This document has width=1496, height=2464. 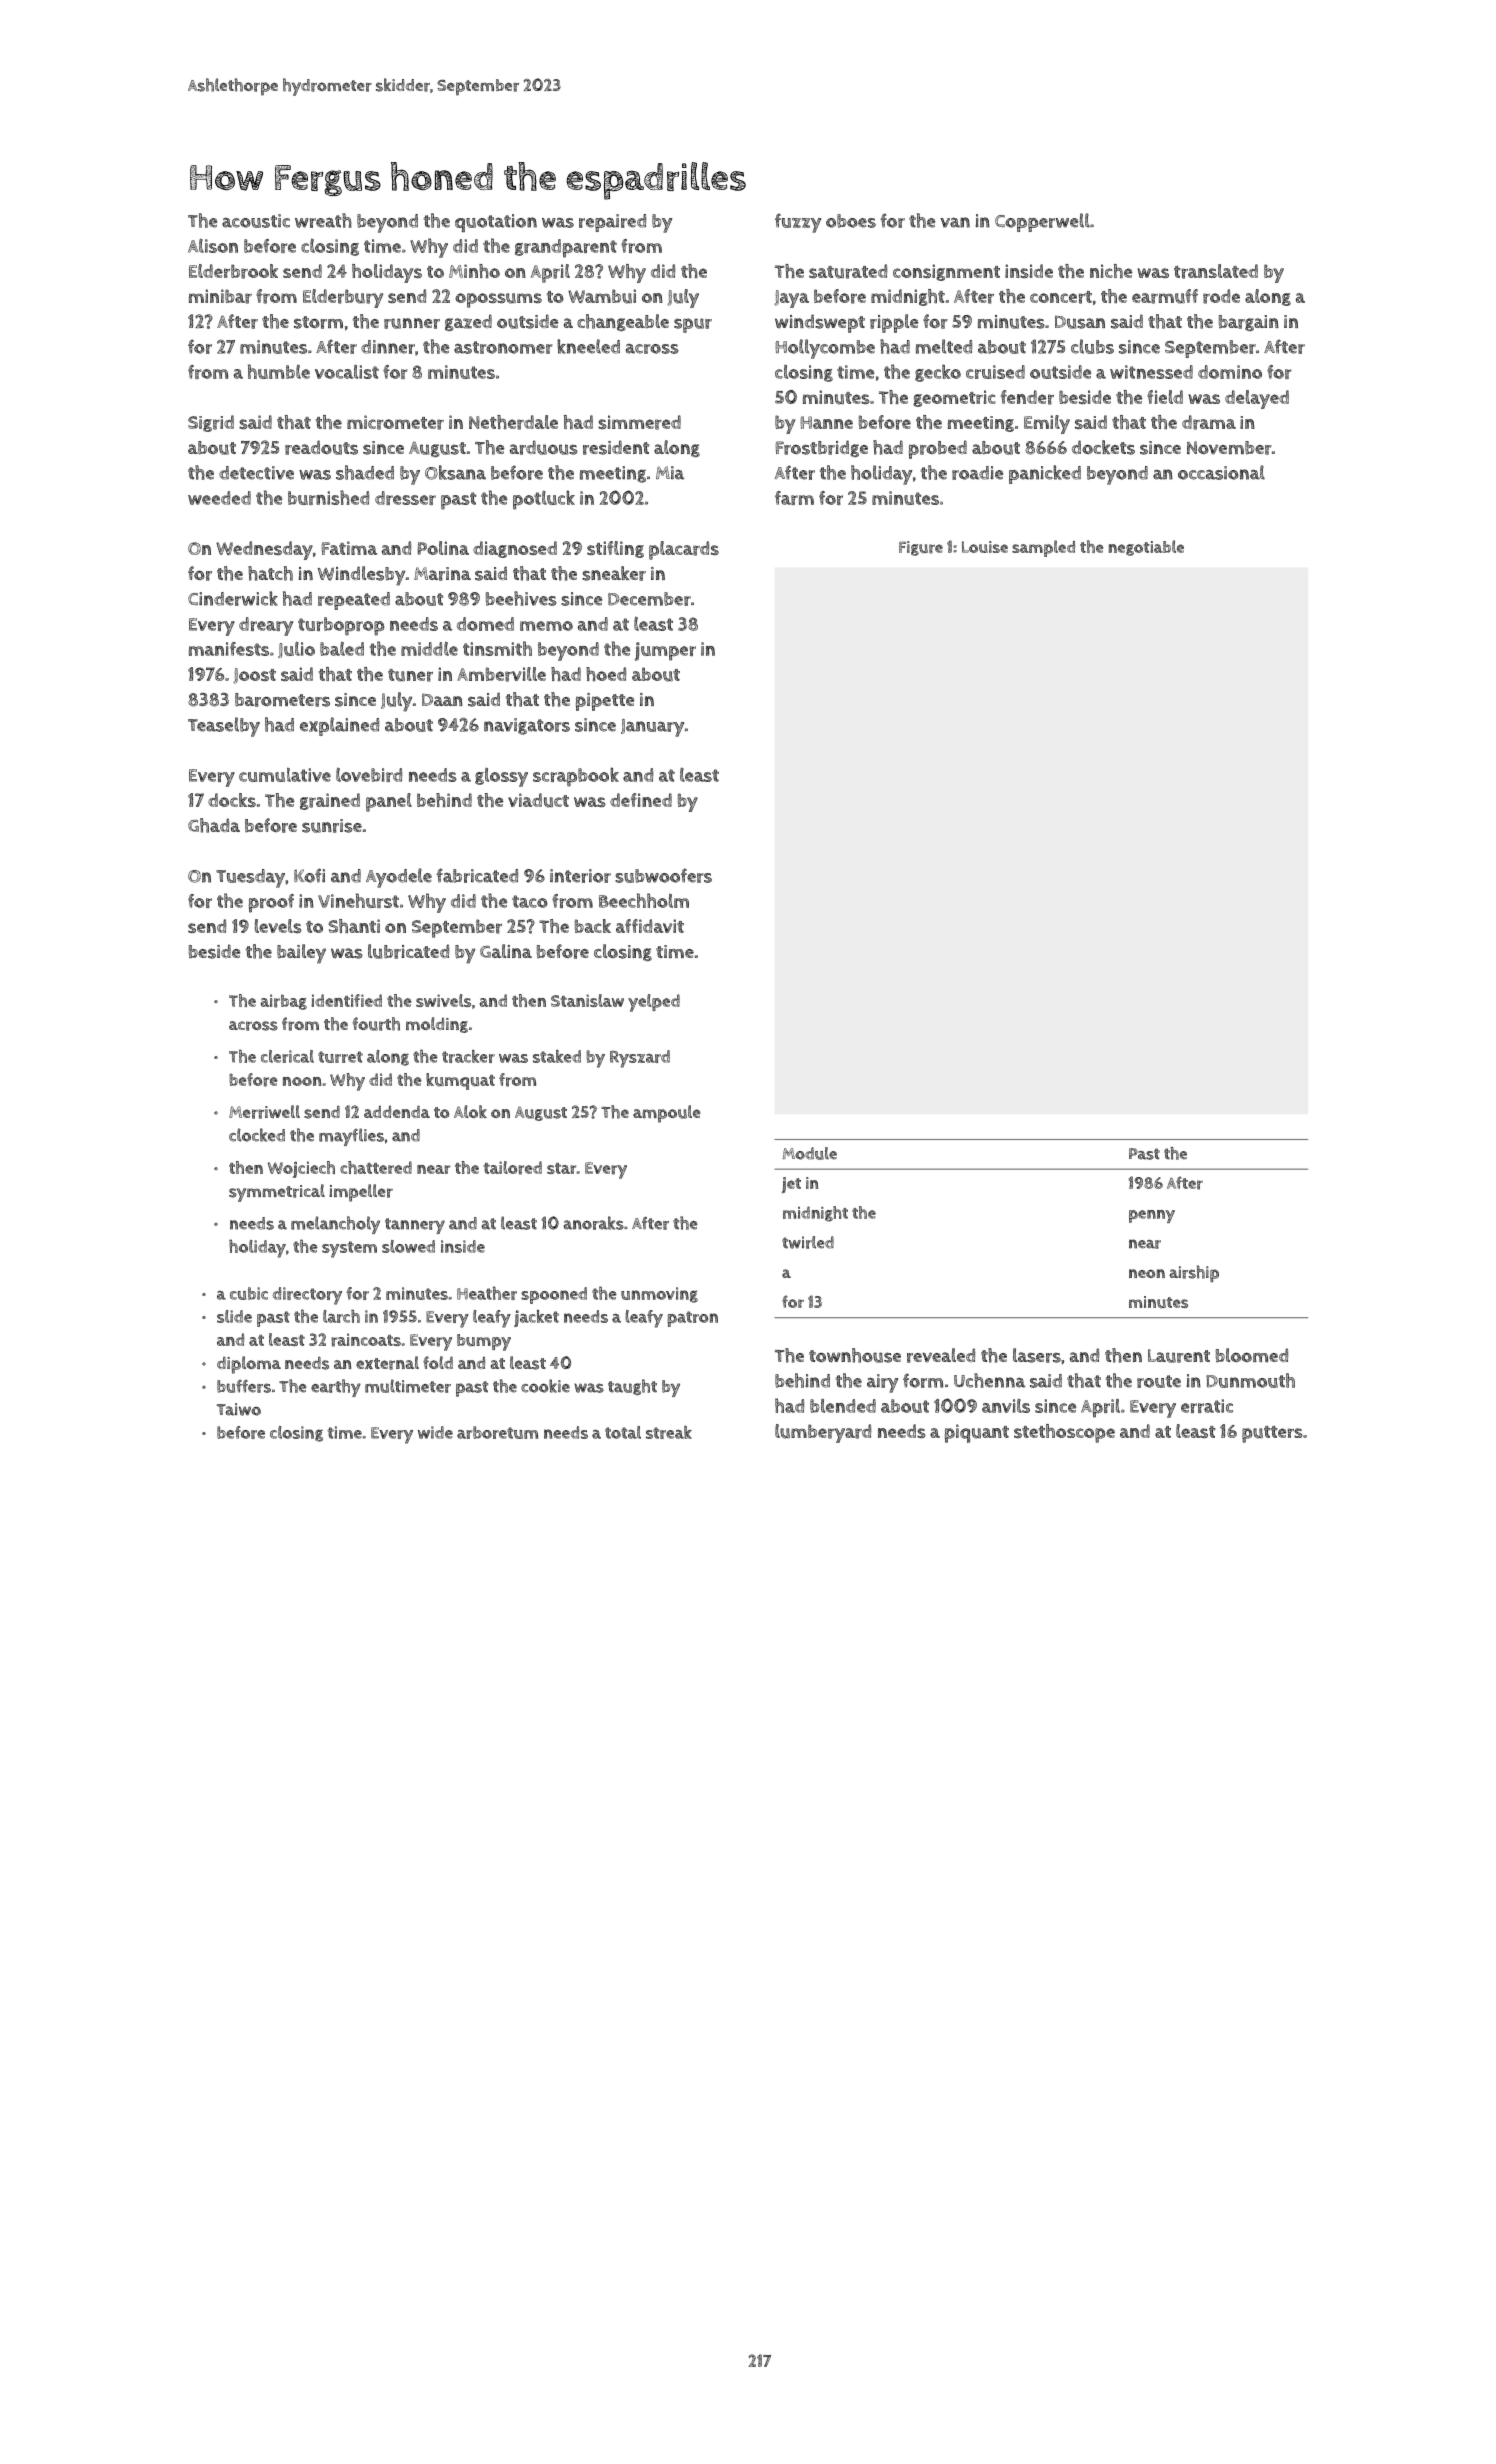 I want to click on airbag, so click(x=284, y=1002).
